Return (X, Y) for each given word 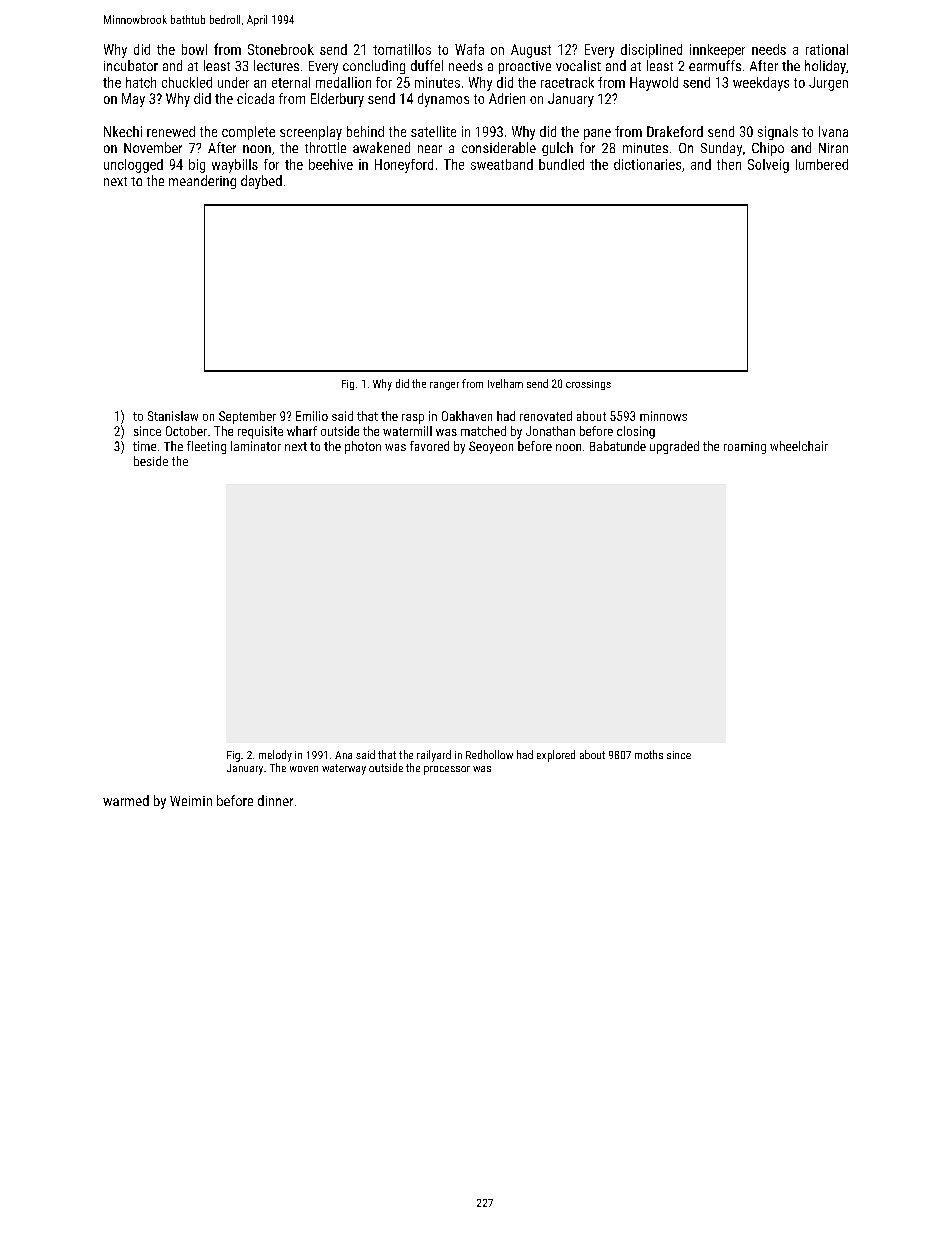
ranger (444, 386)
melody (275, 756)
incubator (131, 65)
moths (649, 754)
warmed (126, 800)
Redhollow (489, 754)
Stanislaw (173, 416)
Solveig (768, 166)
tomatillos (402, 49)
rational (827, 49)
